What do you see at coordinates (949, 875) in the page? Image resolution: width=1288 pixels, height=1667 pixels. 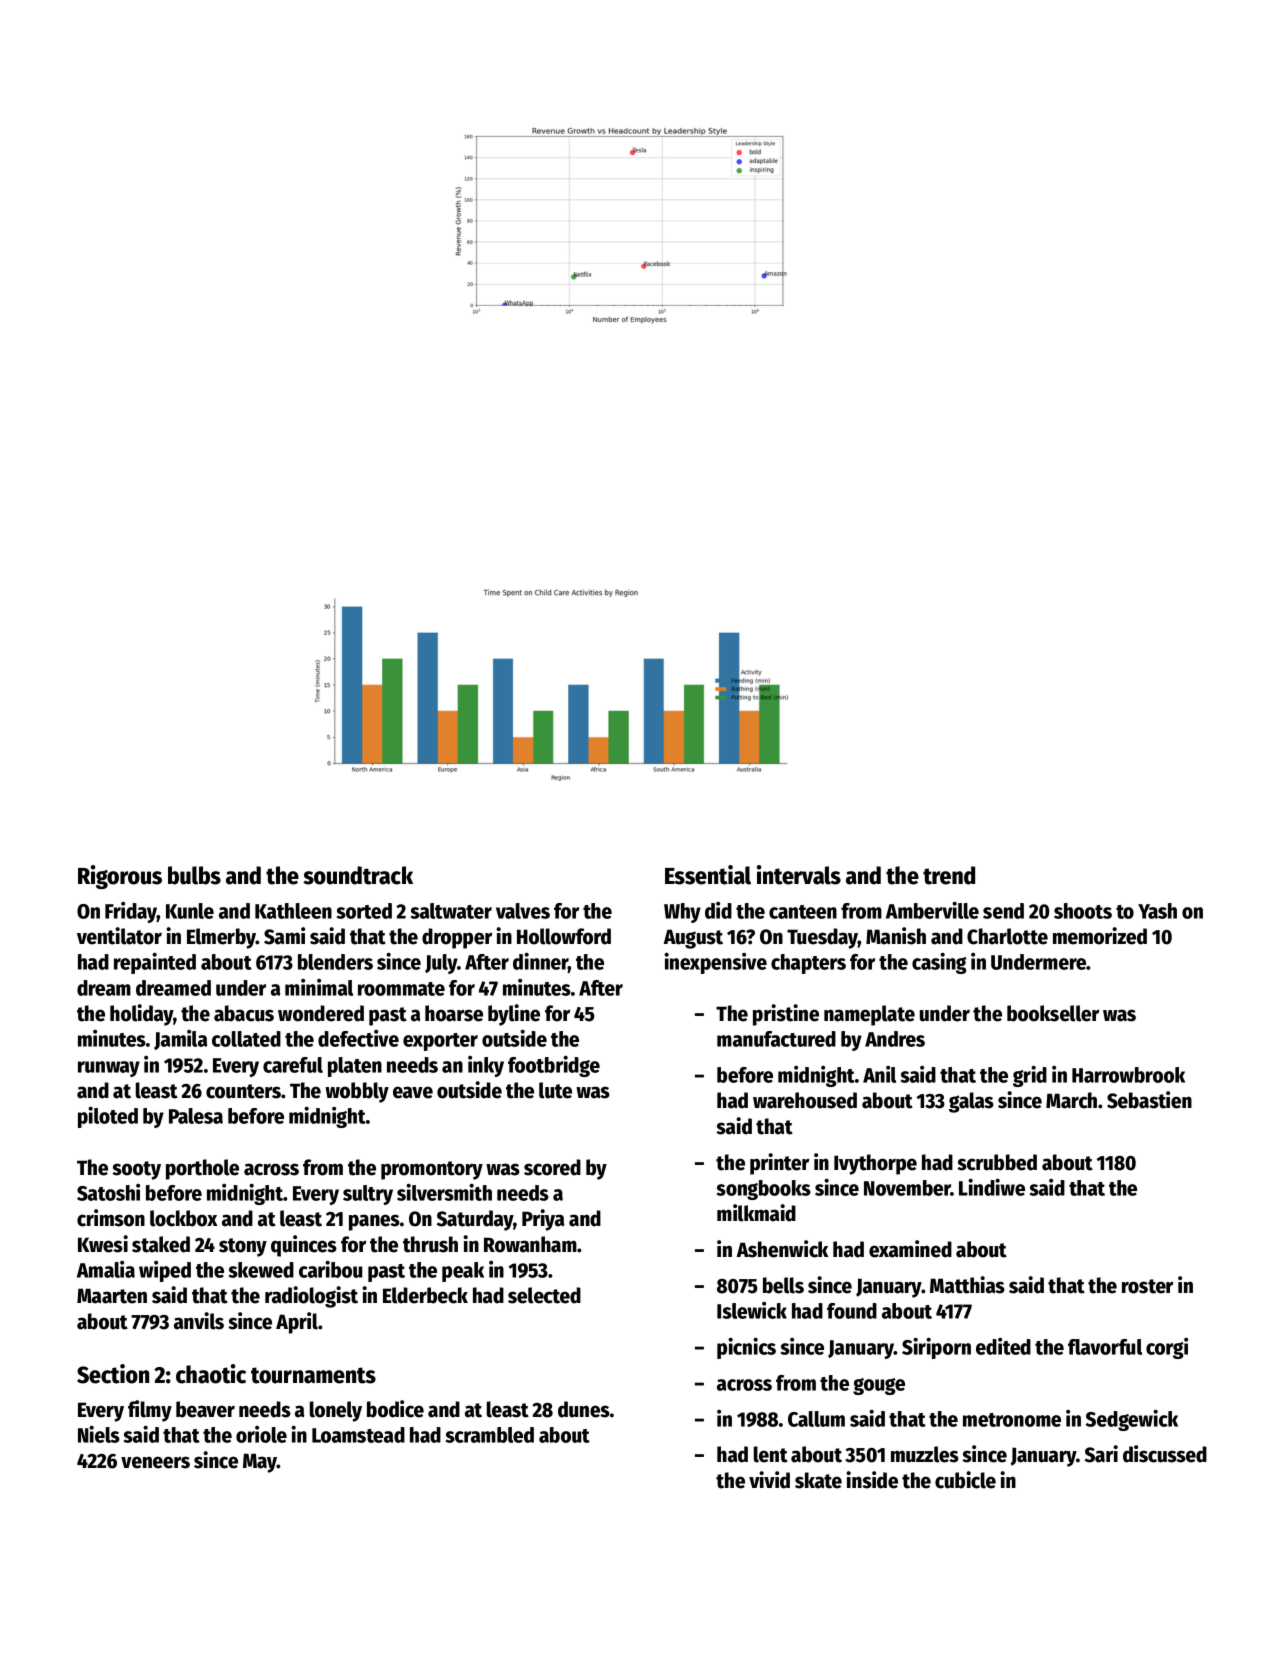 I see `trend` at bounding box center [949, 875].
